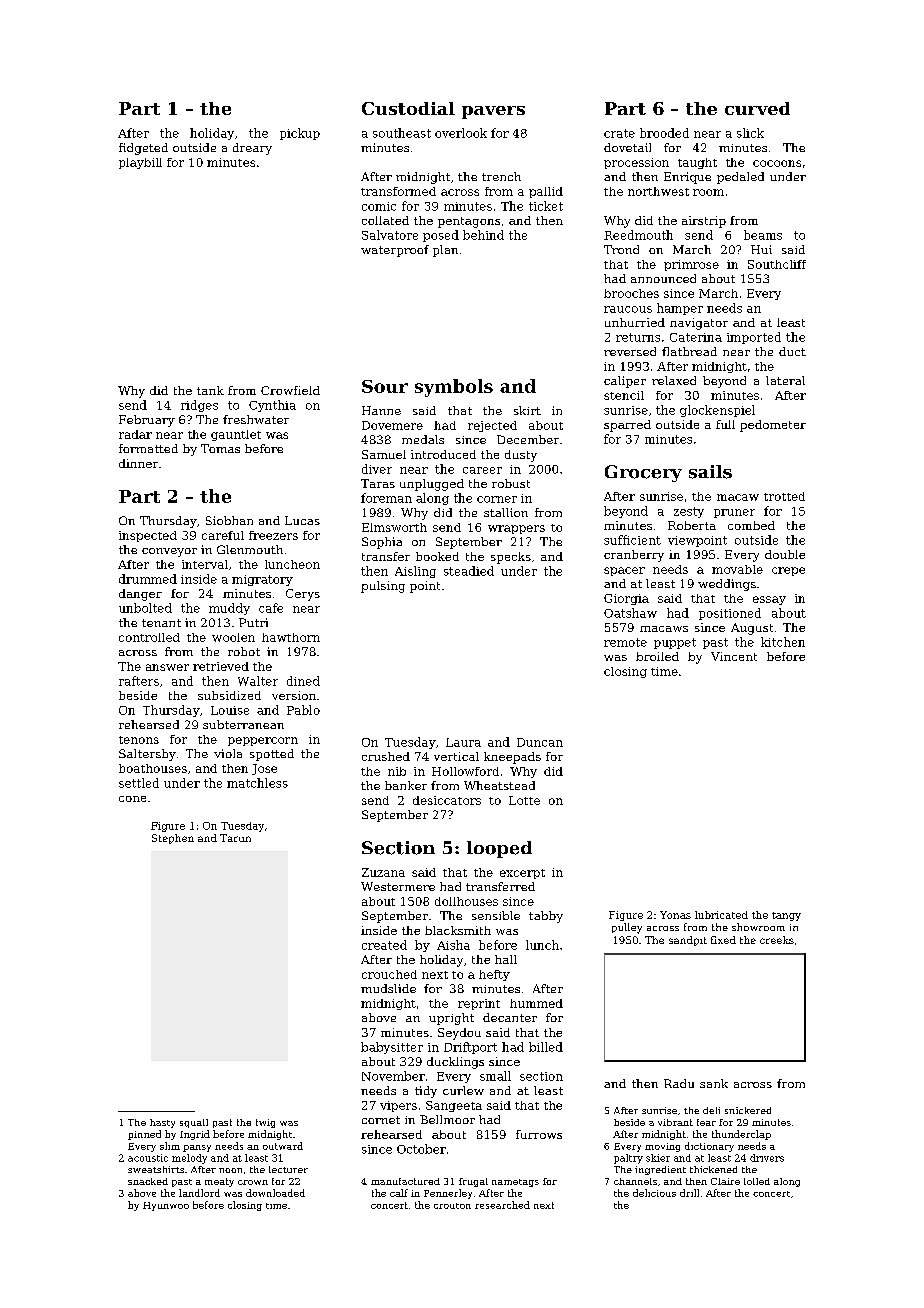 The width and height of the screenshot is (924, 1308). Describe the element at coordinates (493, 112) in the screenshot. I see `pavers` at that location.
